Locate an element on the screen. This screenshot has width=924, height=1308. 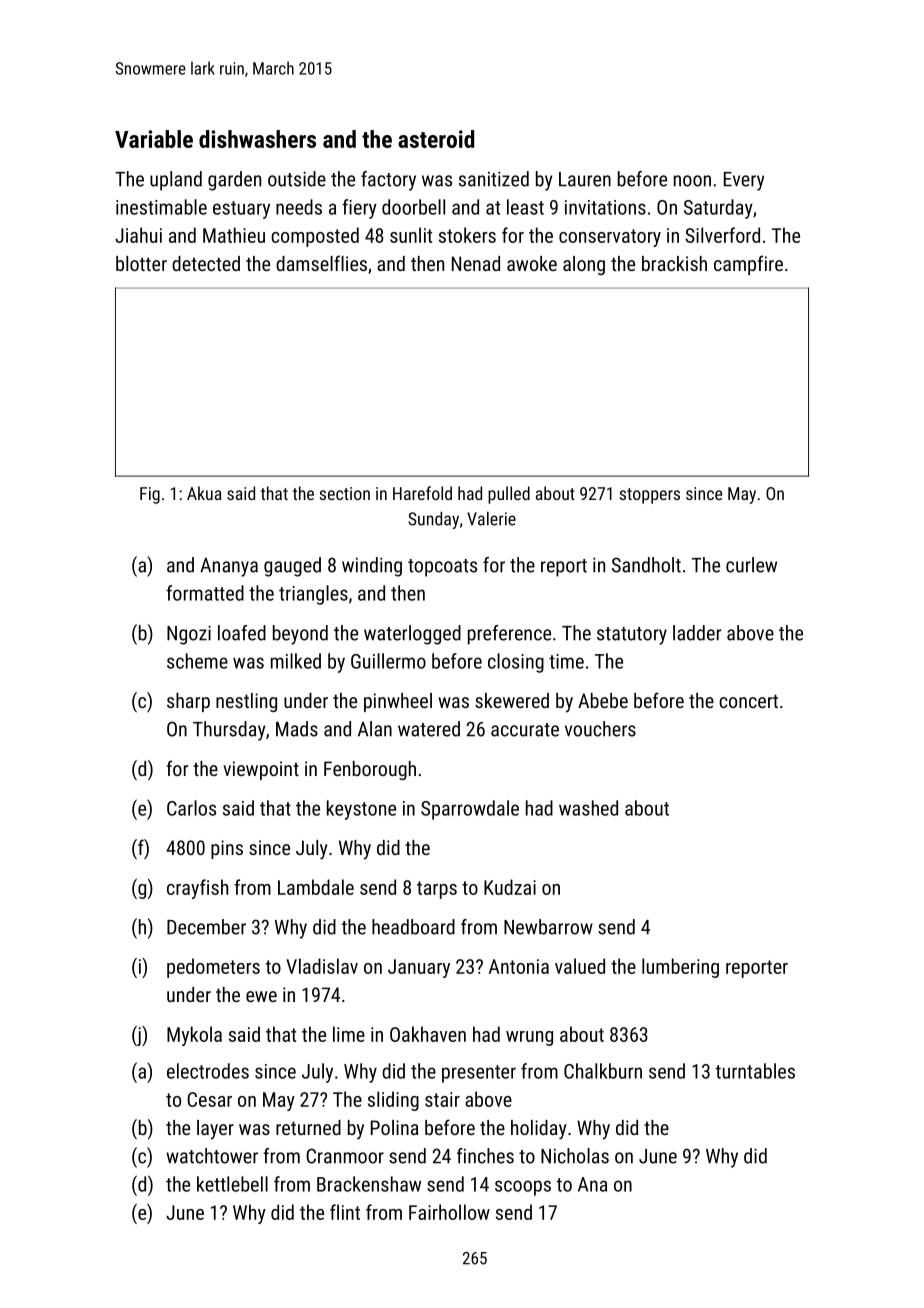
lime is located at coordinates (349, 1034).
